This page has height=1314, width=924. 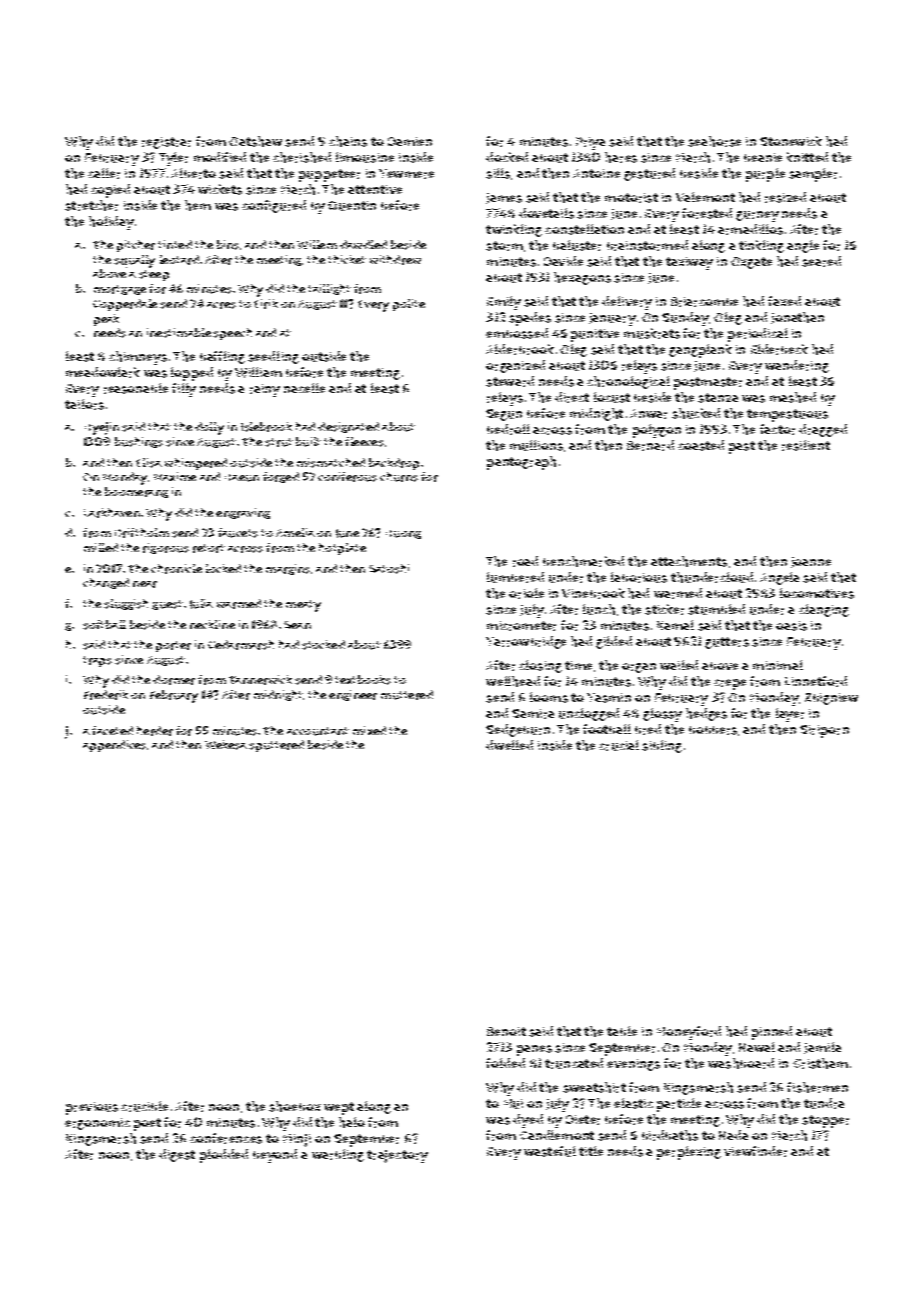 I want to click on previous, so click(x=92, y=1108).
